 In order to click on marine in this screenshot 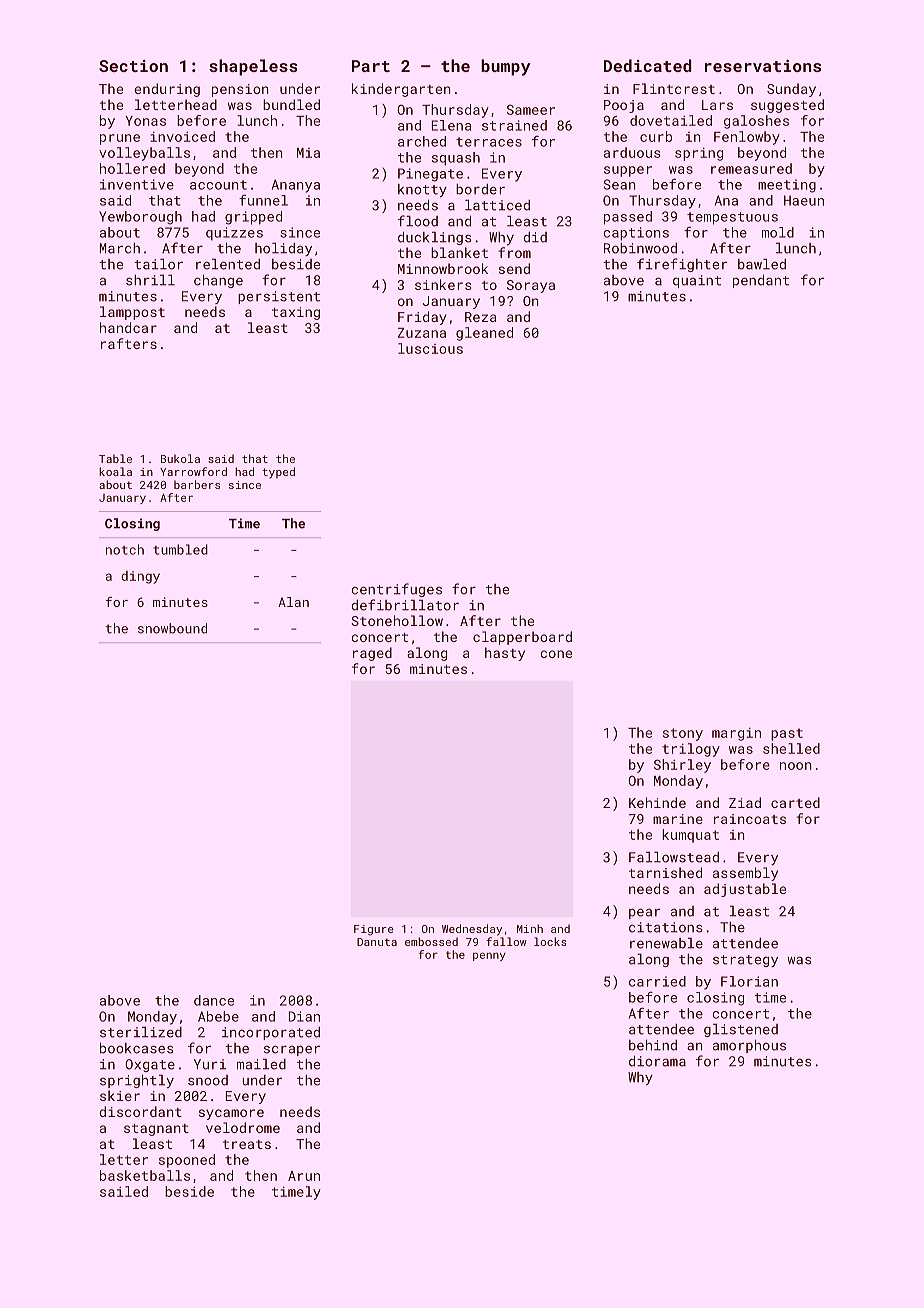, I will do `click(678, 819)`.
